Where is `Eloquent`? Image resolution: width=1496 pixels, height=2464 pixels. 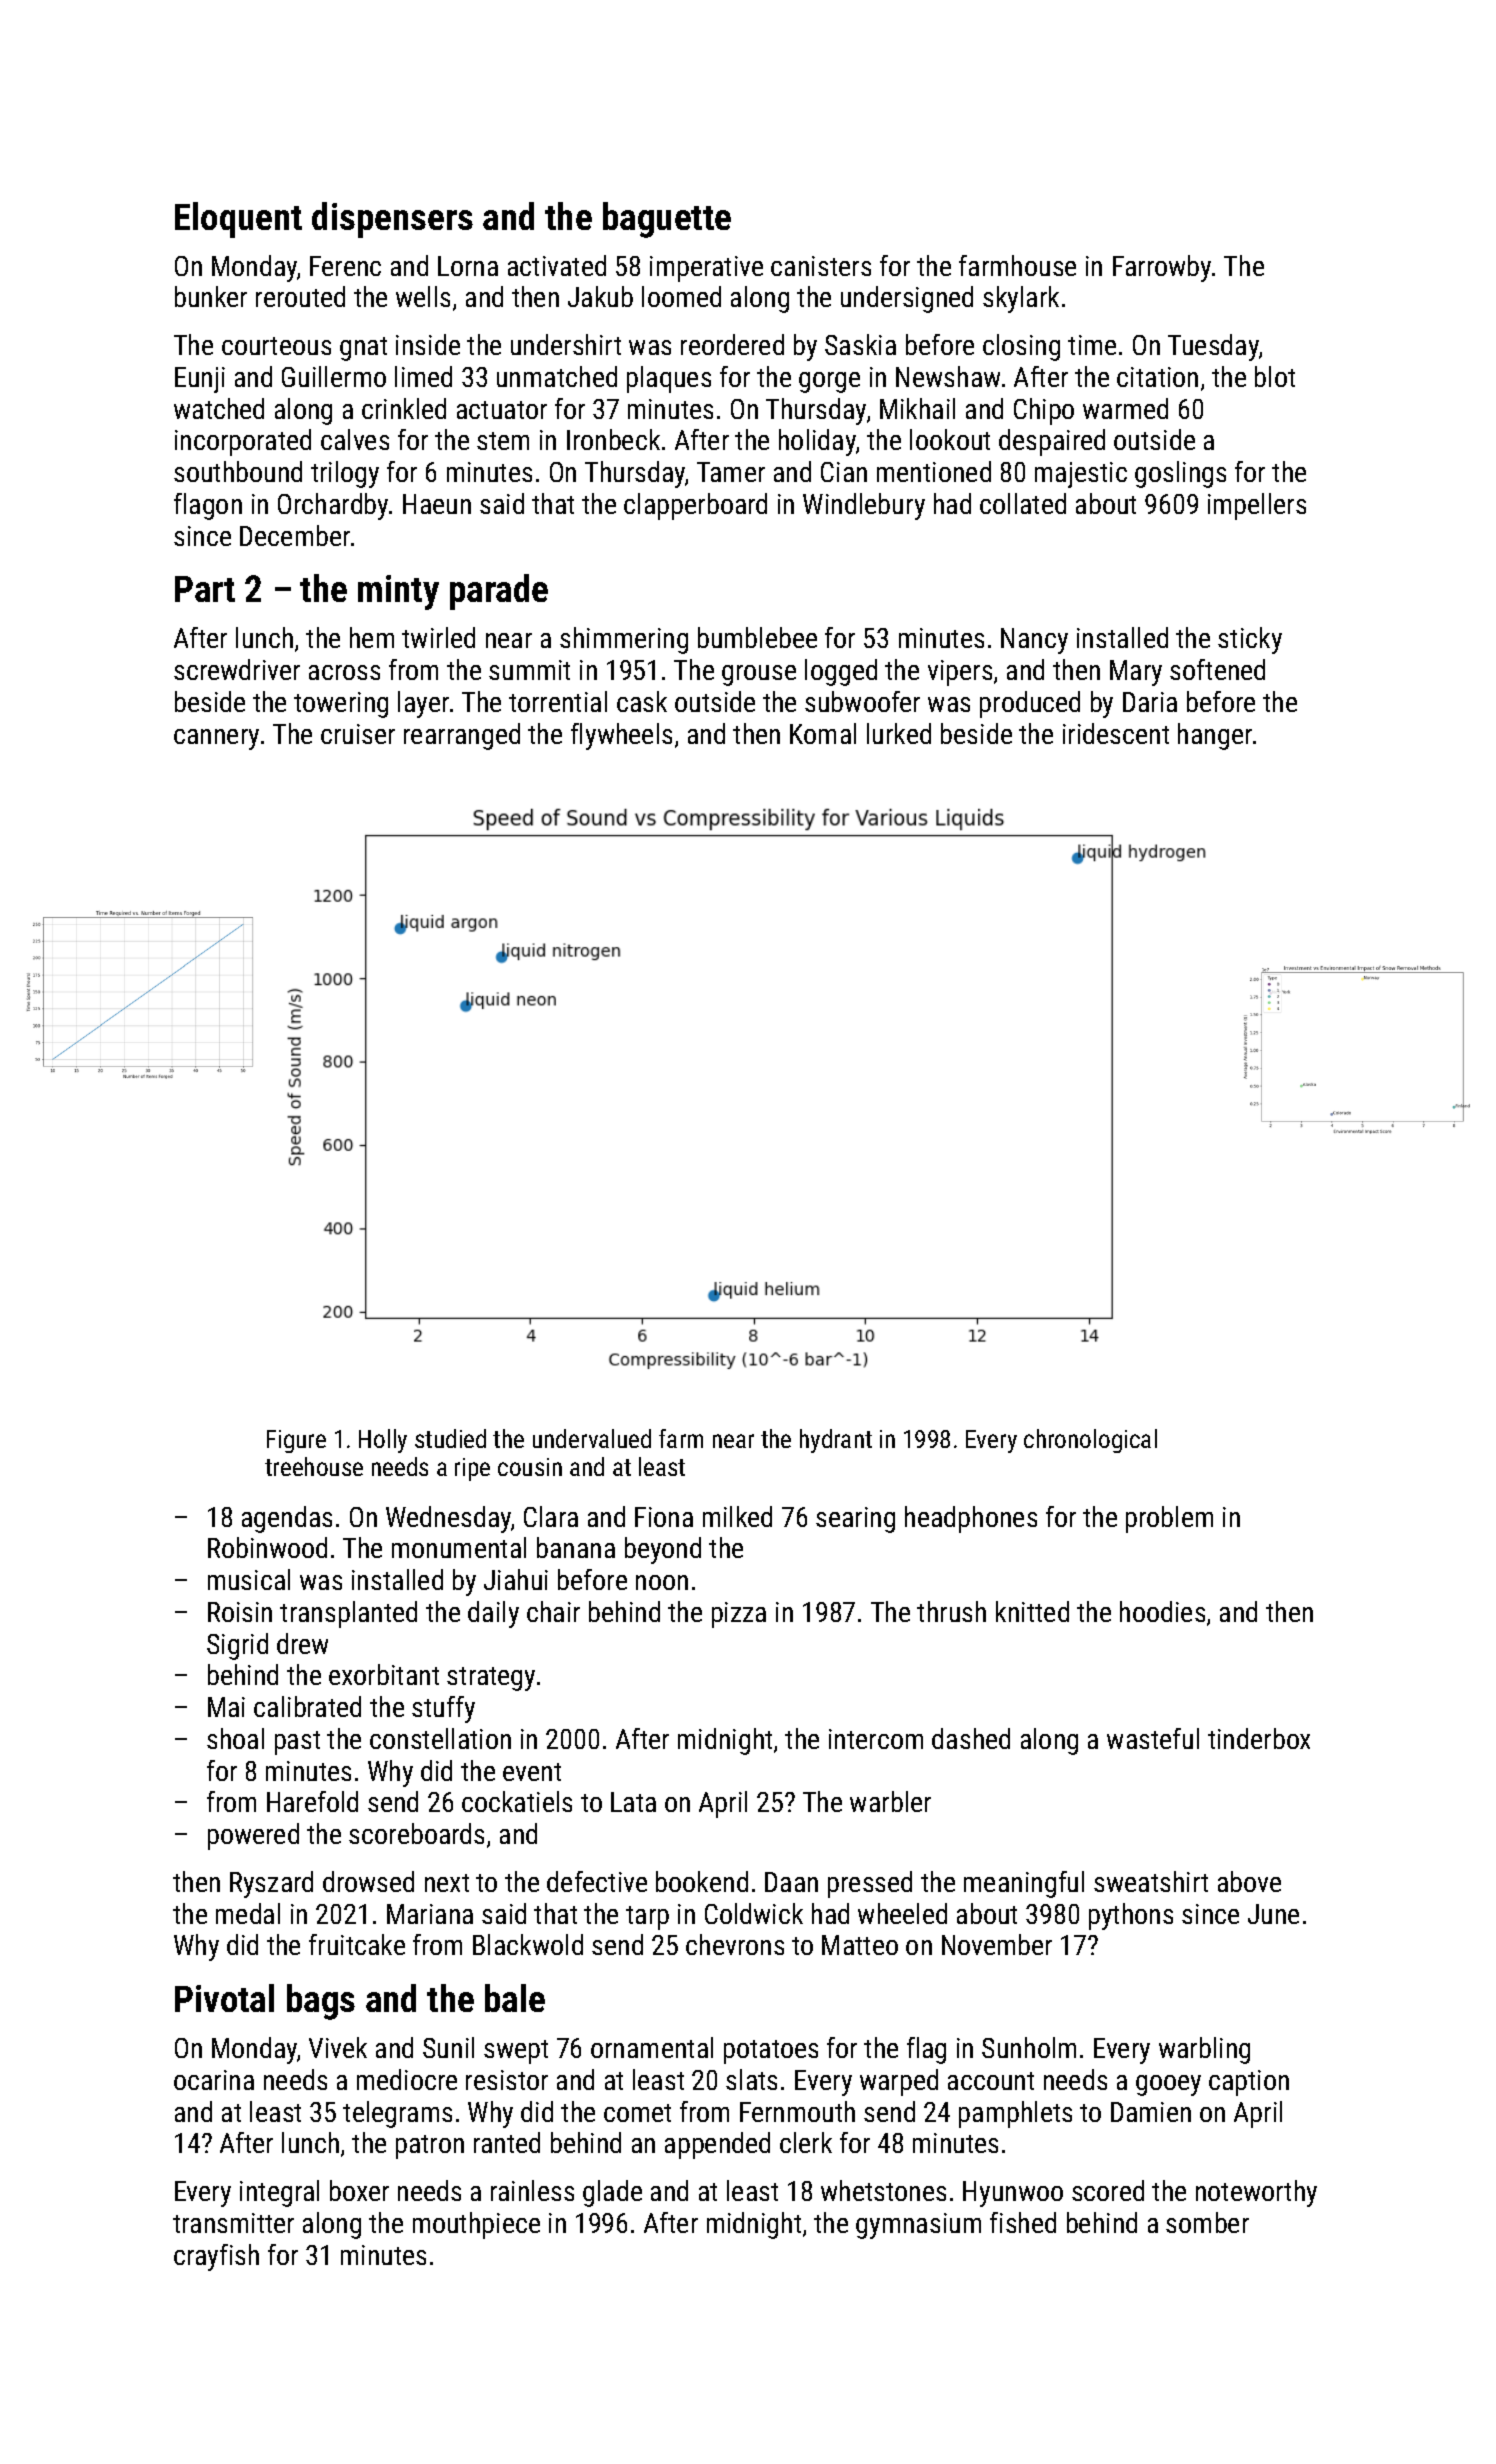
Eloquent is located at coordinates (238, 220).
